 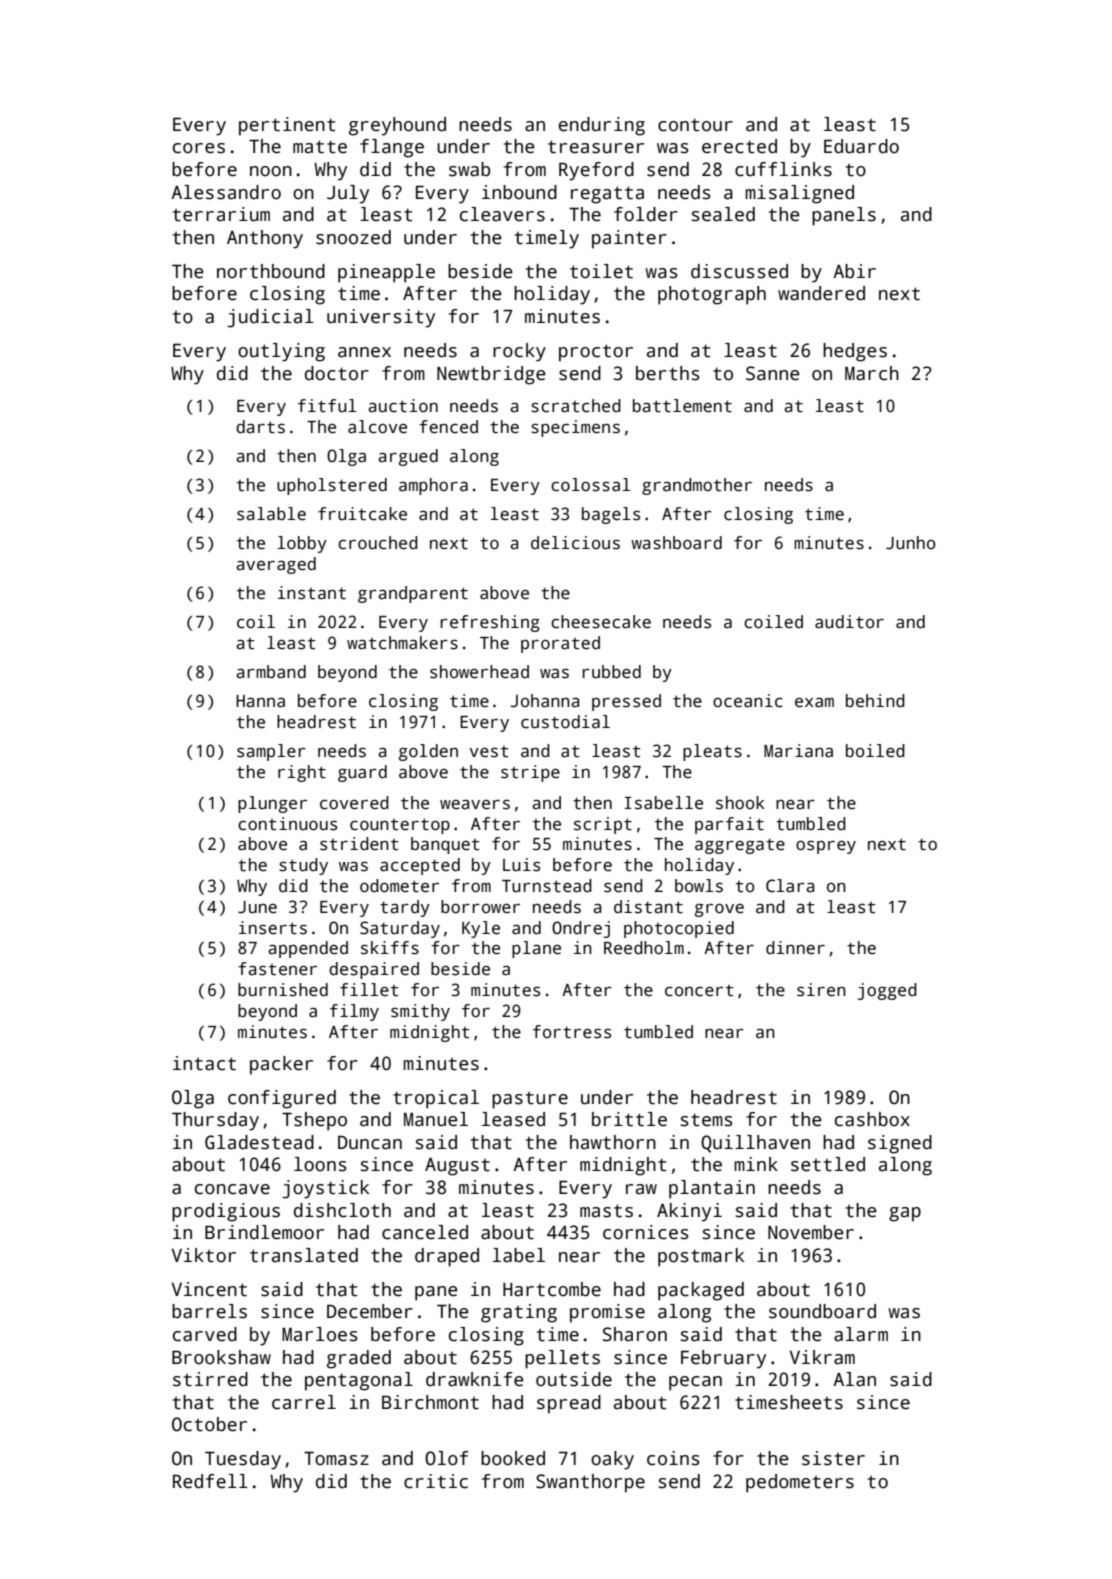 What do you see at coordinates (590, 1483) in the screenshot?
I see `Swanthorpe` at bounding box center [590, 1483].
